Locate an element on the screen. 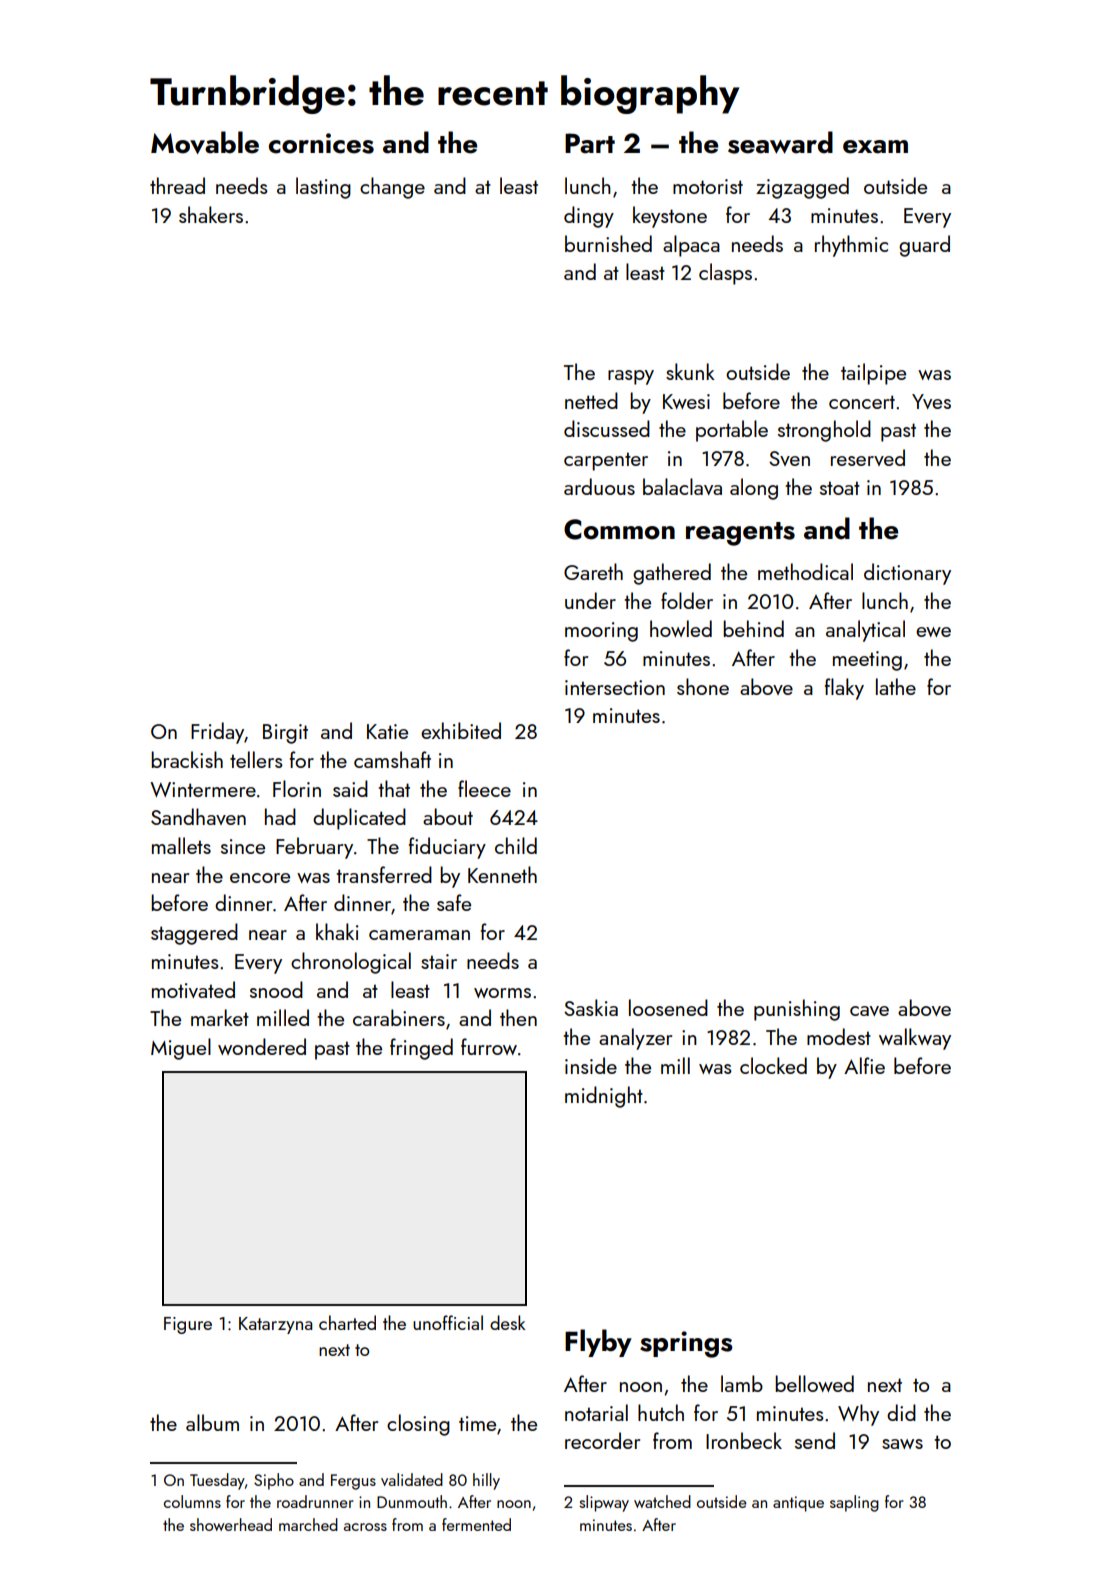  Kenneth is located at coordinates (502, 874).
